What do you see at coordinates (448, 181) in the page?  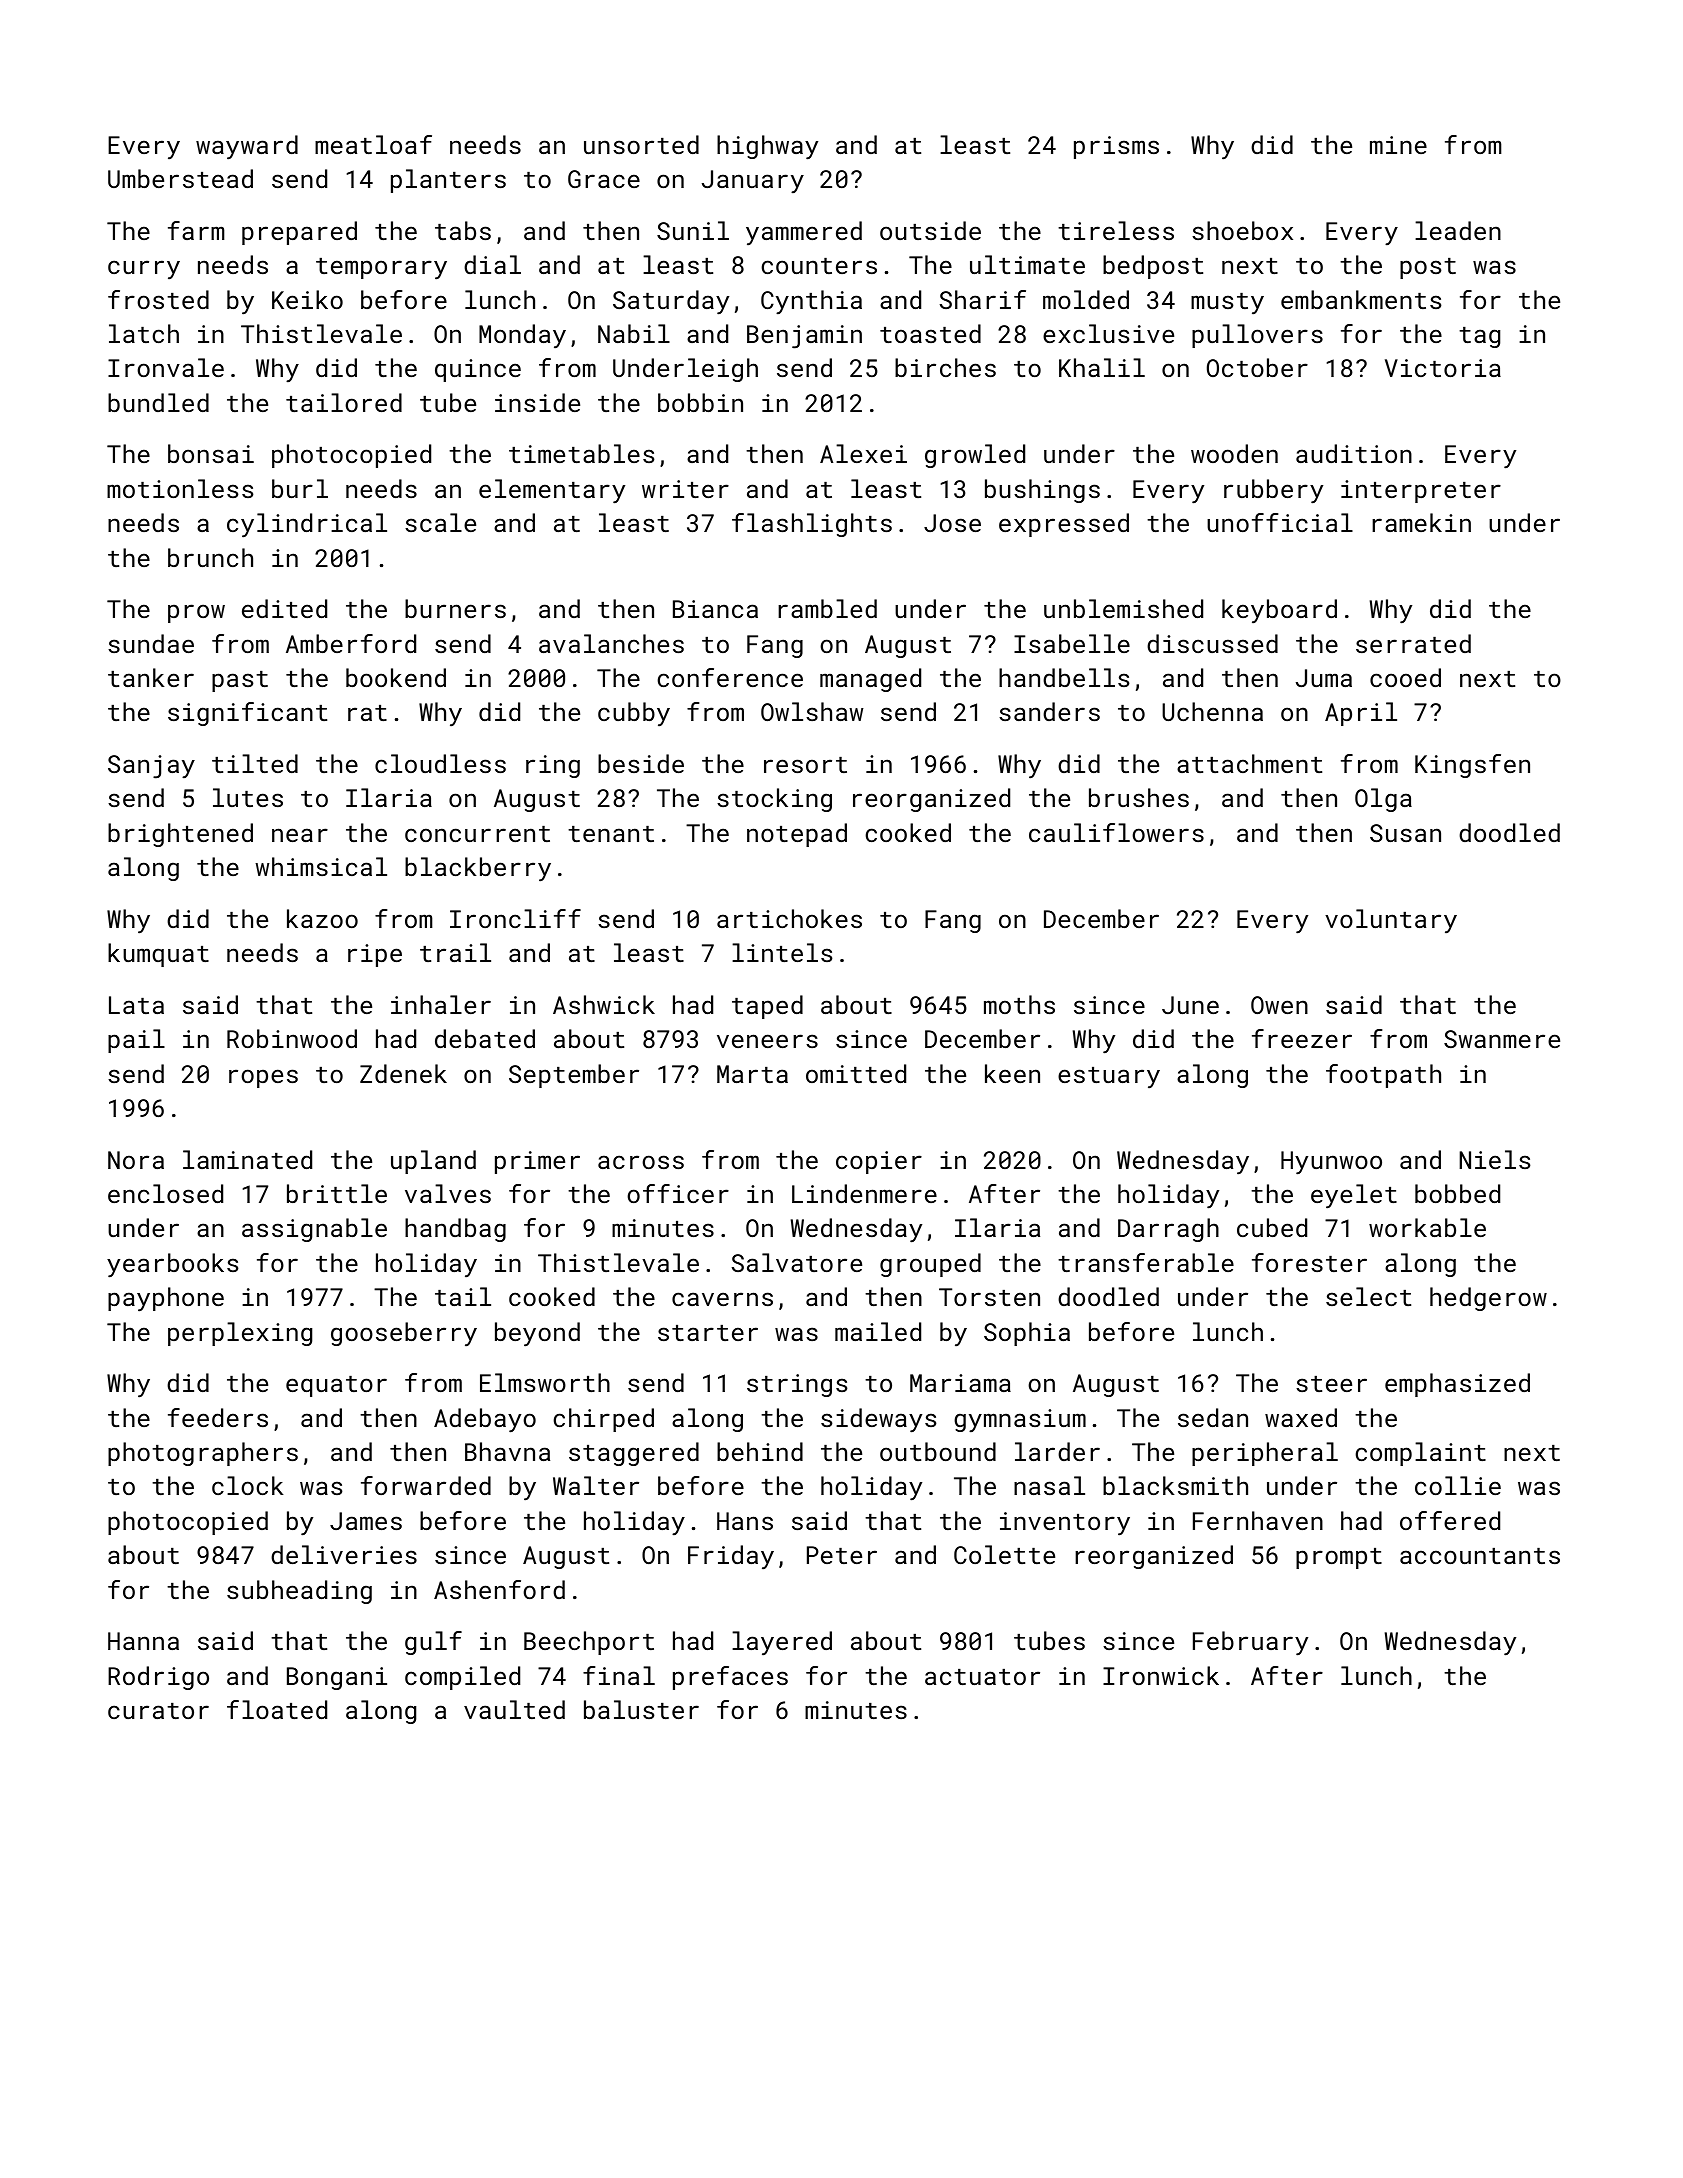 I see `planters` at bounding box center [448, 181].
